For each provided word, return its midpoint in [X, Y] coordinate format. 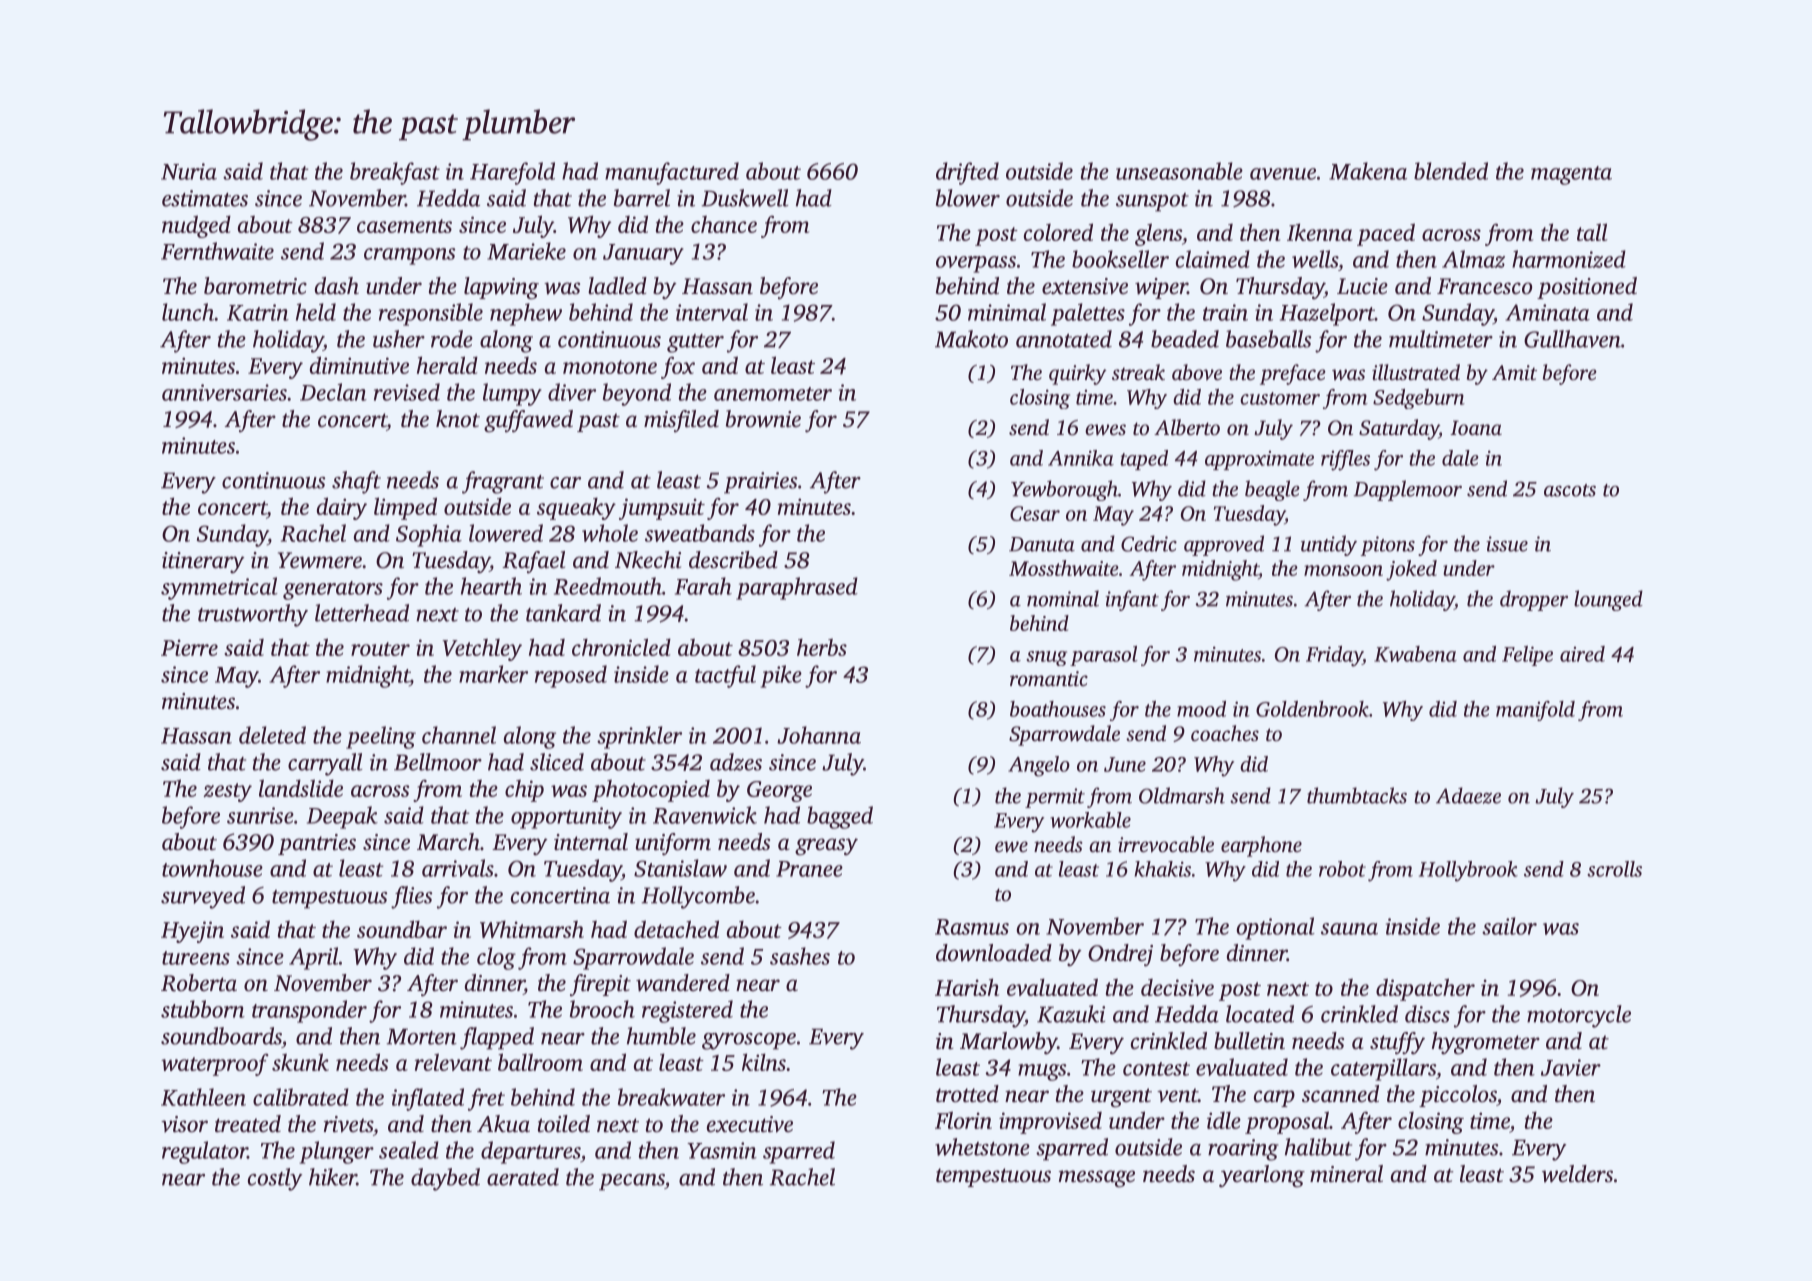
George [779, 791]
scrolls [1614, 869]
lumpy [512, 394]
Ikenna [1320, 232]
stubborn [203, 1009]
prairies [760, 483]
